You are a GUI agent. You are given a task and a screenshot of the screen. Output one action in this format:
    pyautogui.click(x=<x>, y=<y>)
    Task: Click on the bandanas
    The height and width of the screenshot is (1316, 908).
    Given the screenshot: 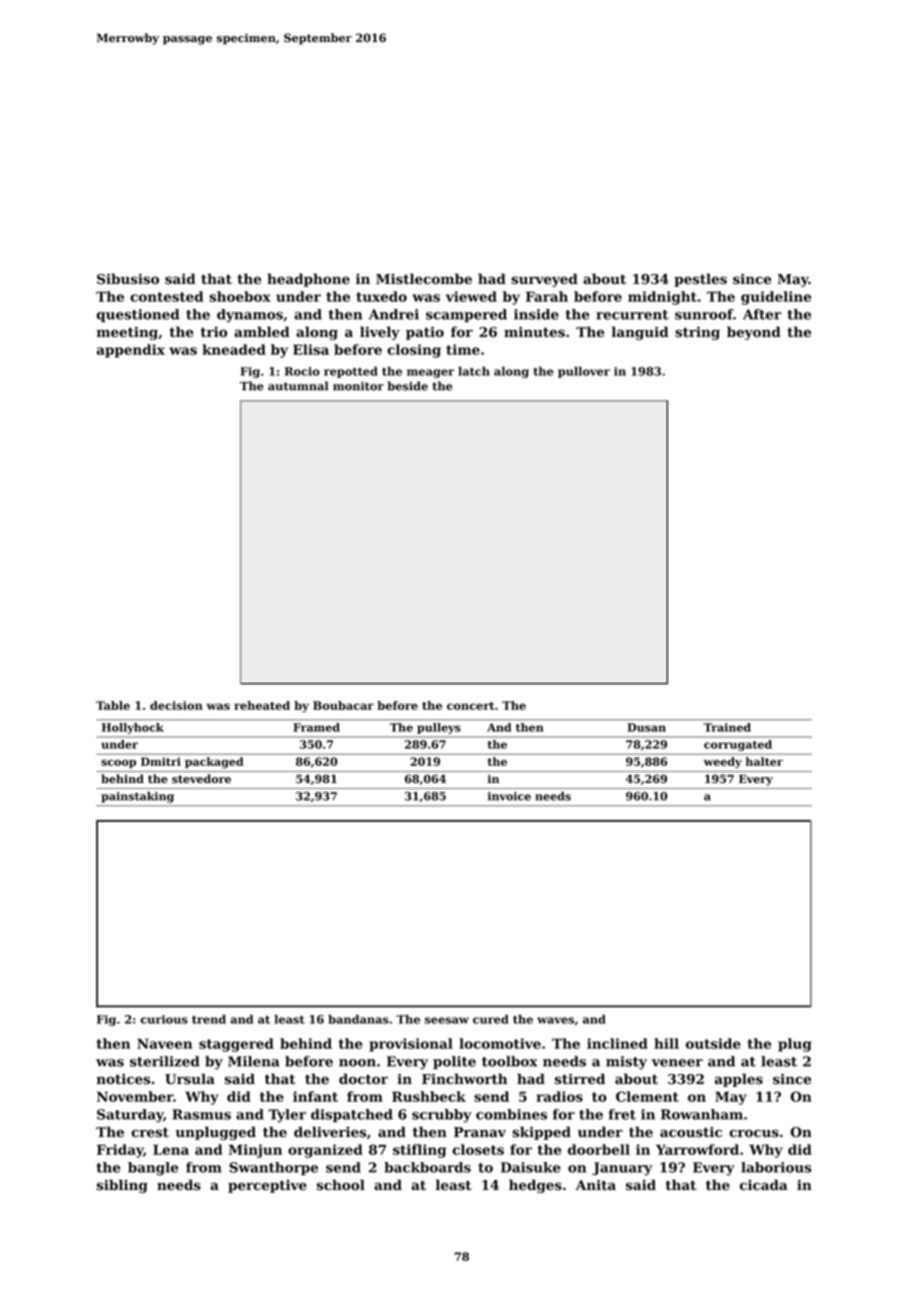 What is the action you would take?
    pyautogui.click(x=358, y=1019)
